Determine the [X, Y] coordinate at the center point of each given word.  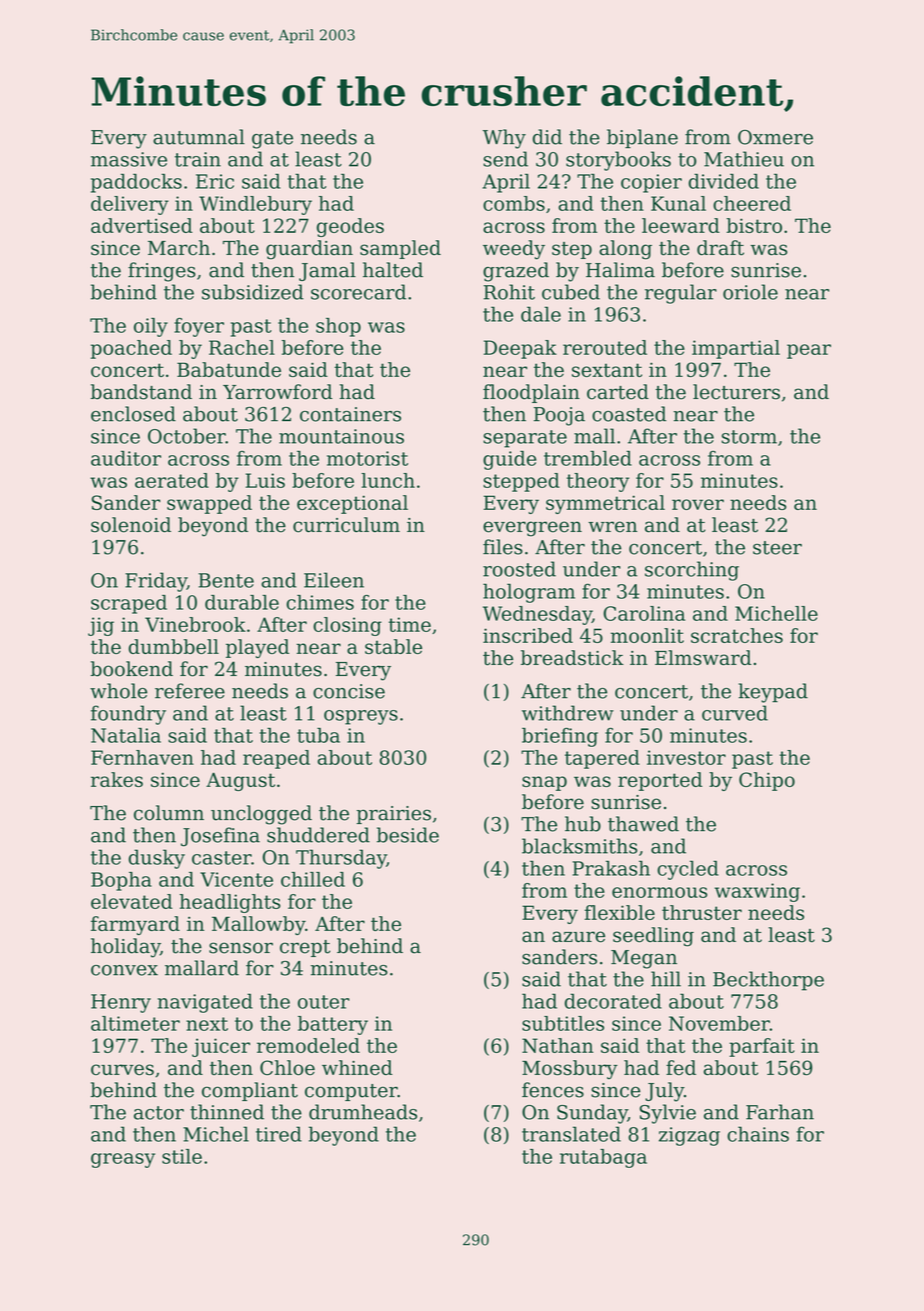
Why [504, 139]
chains [758, 1134]
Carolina [644, 613]
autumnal [199, 137]
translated [571, 1134]
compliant [250, 1091]
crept [305, 948]
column [169, 813]
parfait [762, 1047]
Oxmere [775, 137]
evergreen [532, 529]
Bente [226, 580]
